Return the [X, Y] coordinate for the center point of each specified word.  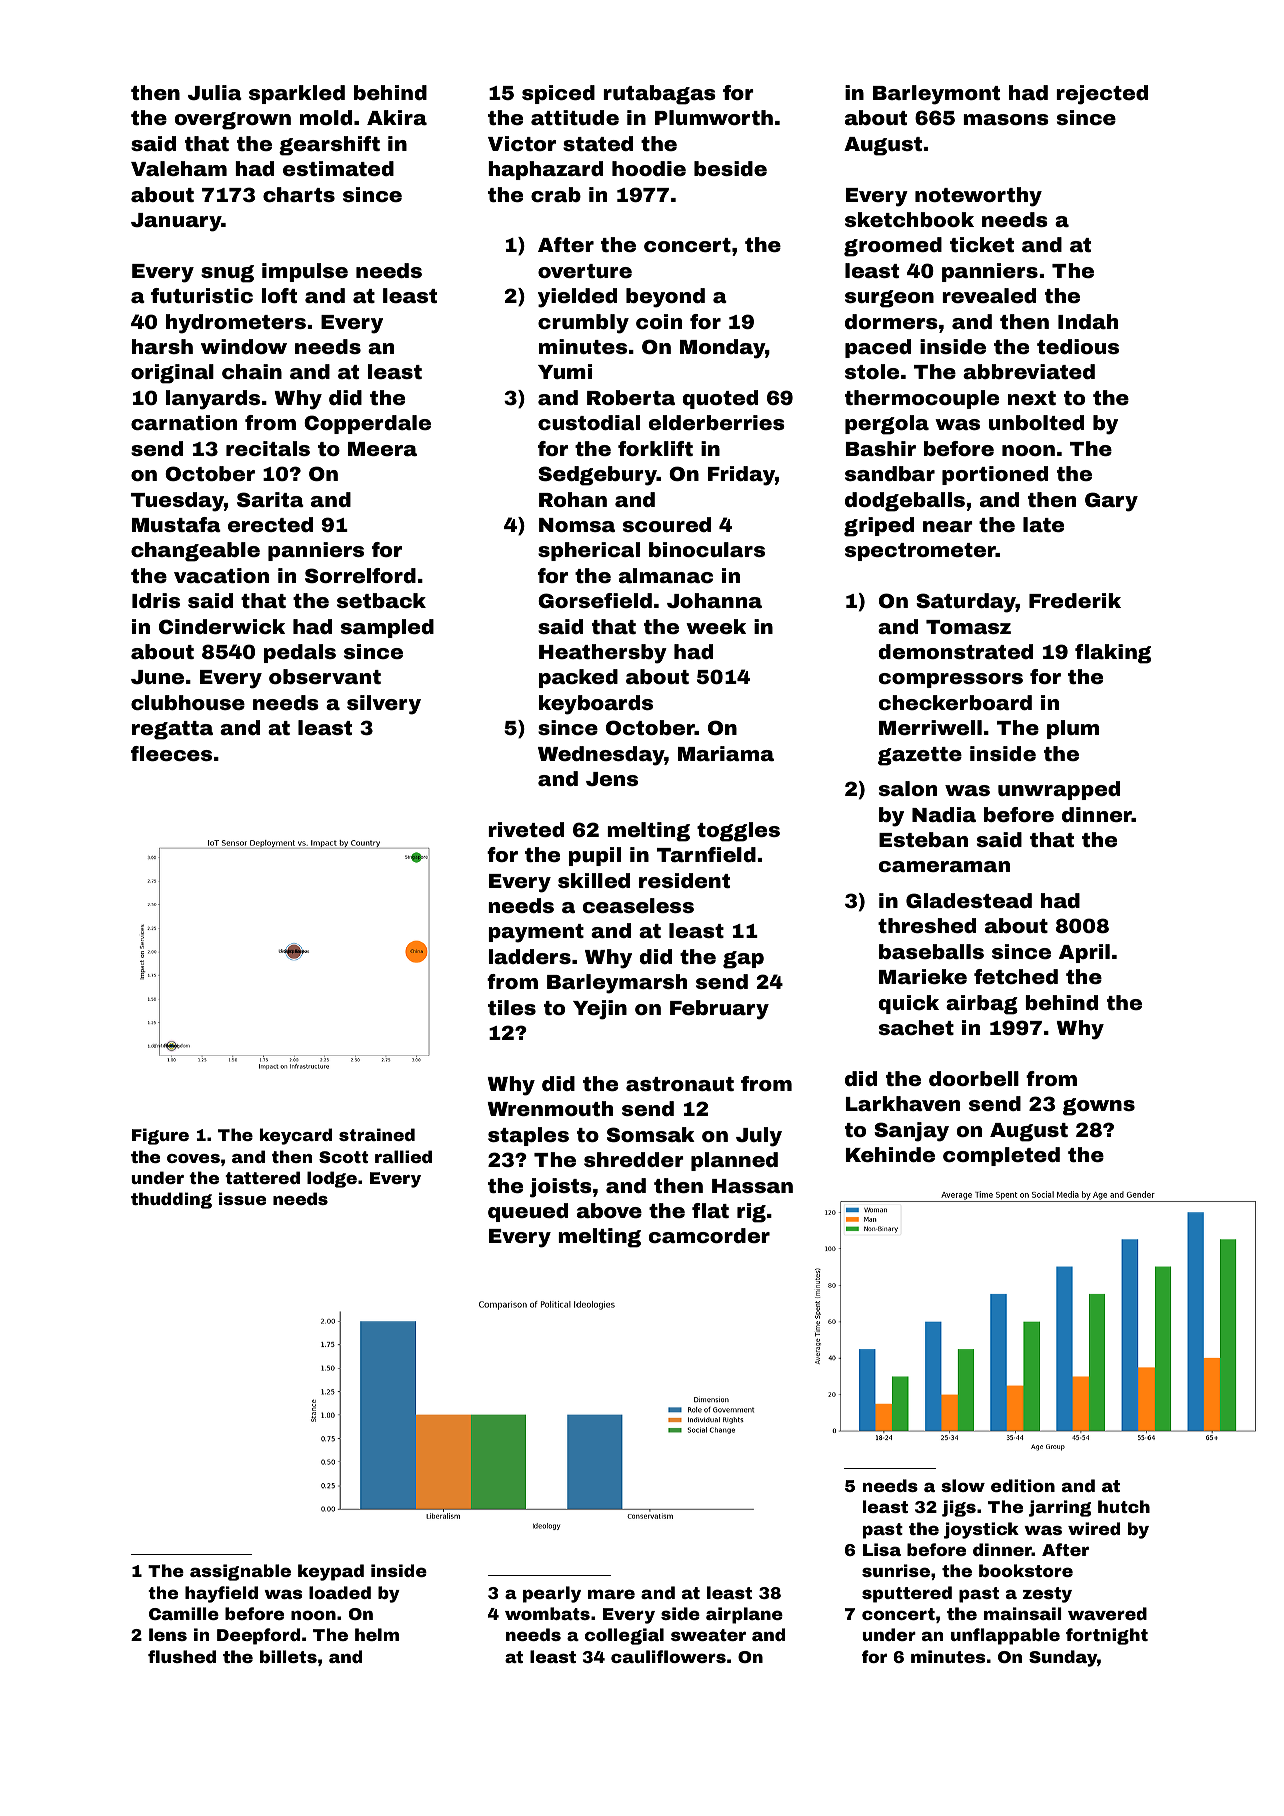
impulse [305, 272]
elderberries [717, 422]
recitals [268, 448]
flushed [182, 1656]
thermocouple [922, 399]
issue [242, 1198]
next [1032, 398]
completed [1001, 1156]
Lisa [882, 1549]
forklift [655, 448]
